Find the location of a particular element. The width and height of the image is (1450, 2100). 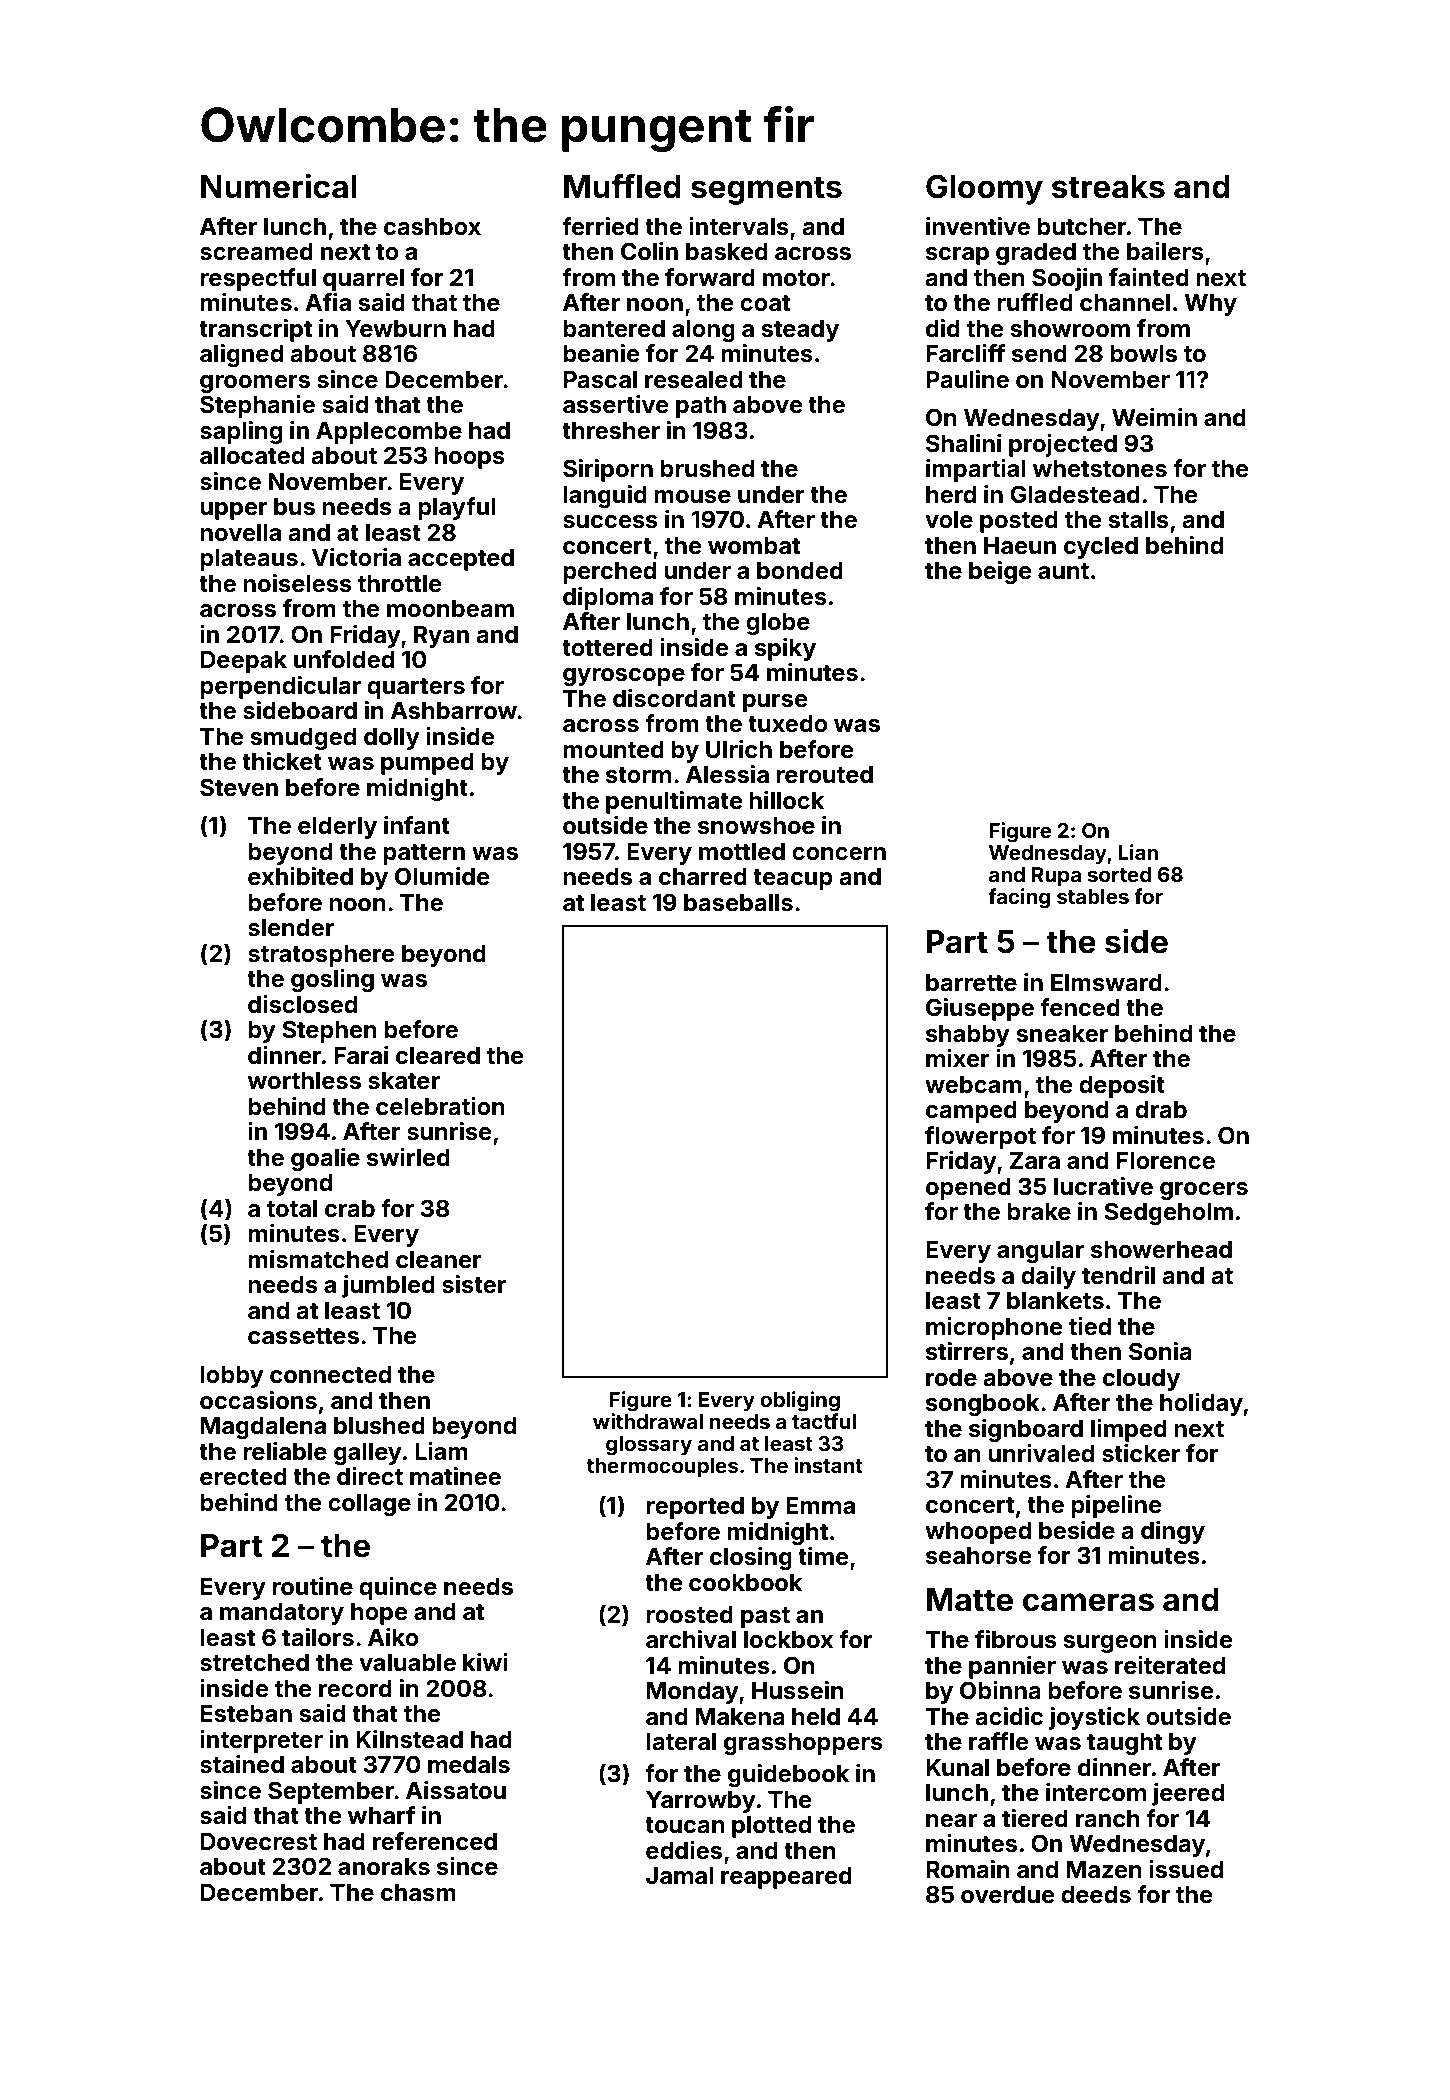

facing is located at coordinates (1019, 898).
